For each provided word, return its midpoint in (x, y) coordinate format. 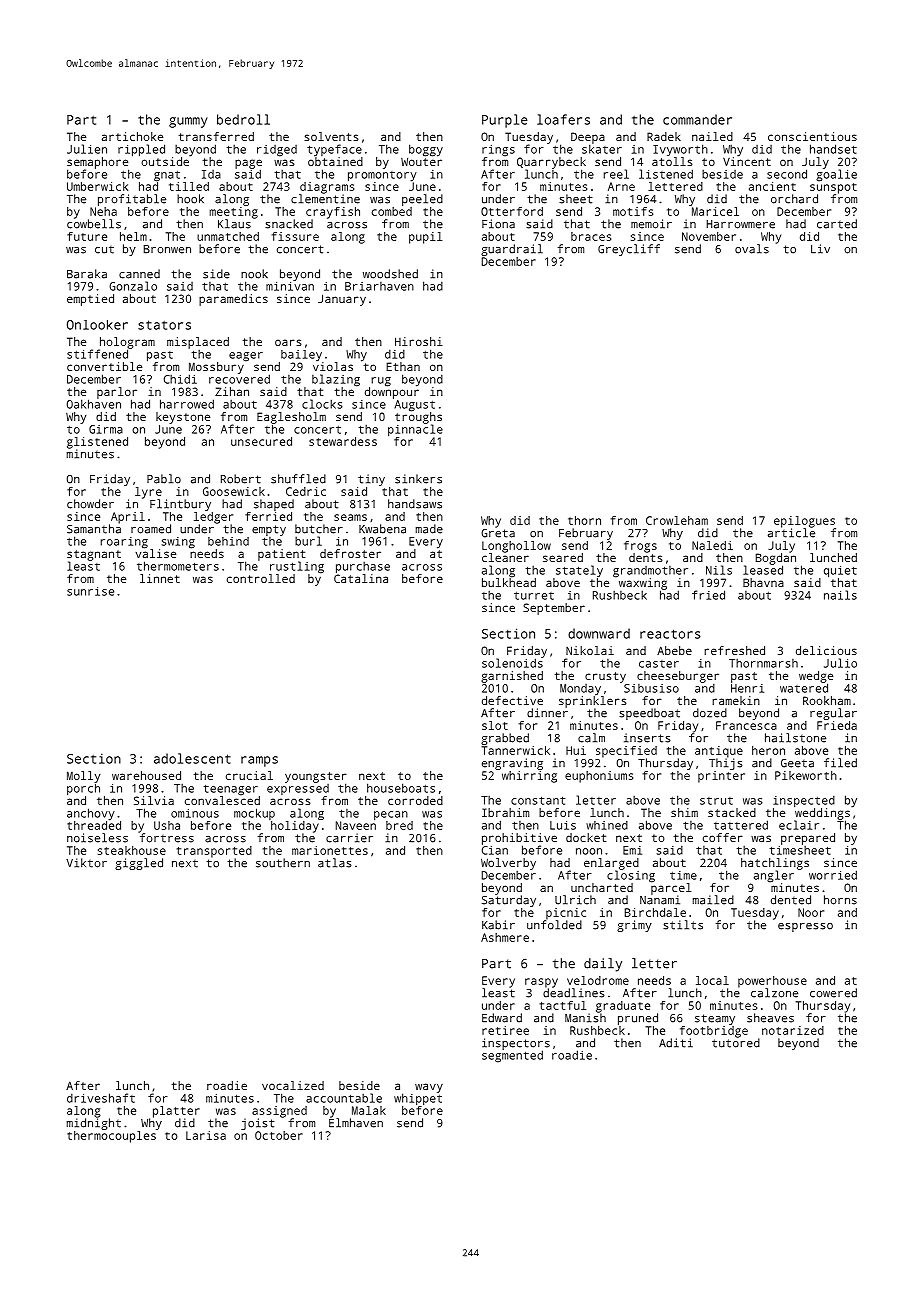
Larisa (206, 1135)
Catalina (361, 578)
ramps (259, 761)
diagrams (327, 188)
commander (697, 119)
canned (139, 274)
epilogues (804, 522)
